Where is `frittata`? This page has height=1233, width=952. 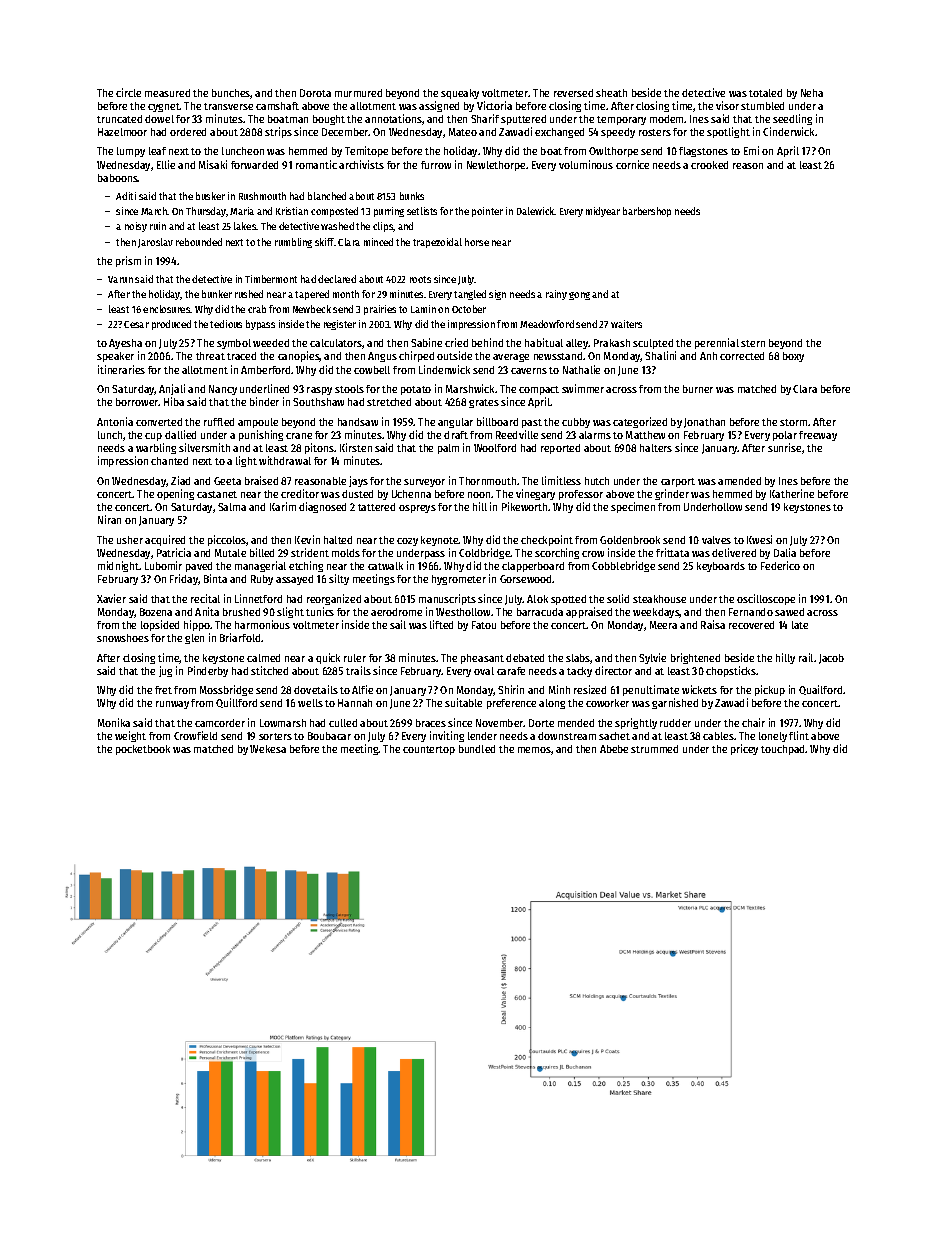
frittata is located at coordinates (672, 552).
